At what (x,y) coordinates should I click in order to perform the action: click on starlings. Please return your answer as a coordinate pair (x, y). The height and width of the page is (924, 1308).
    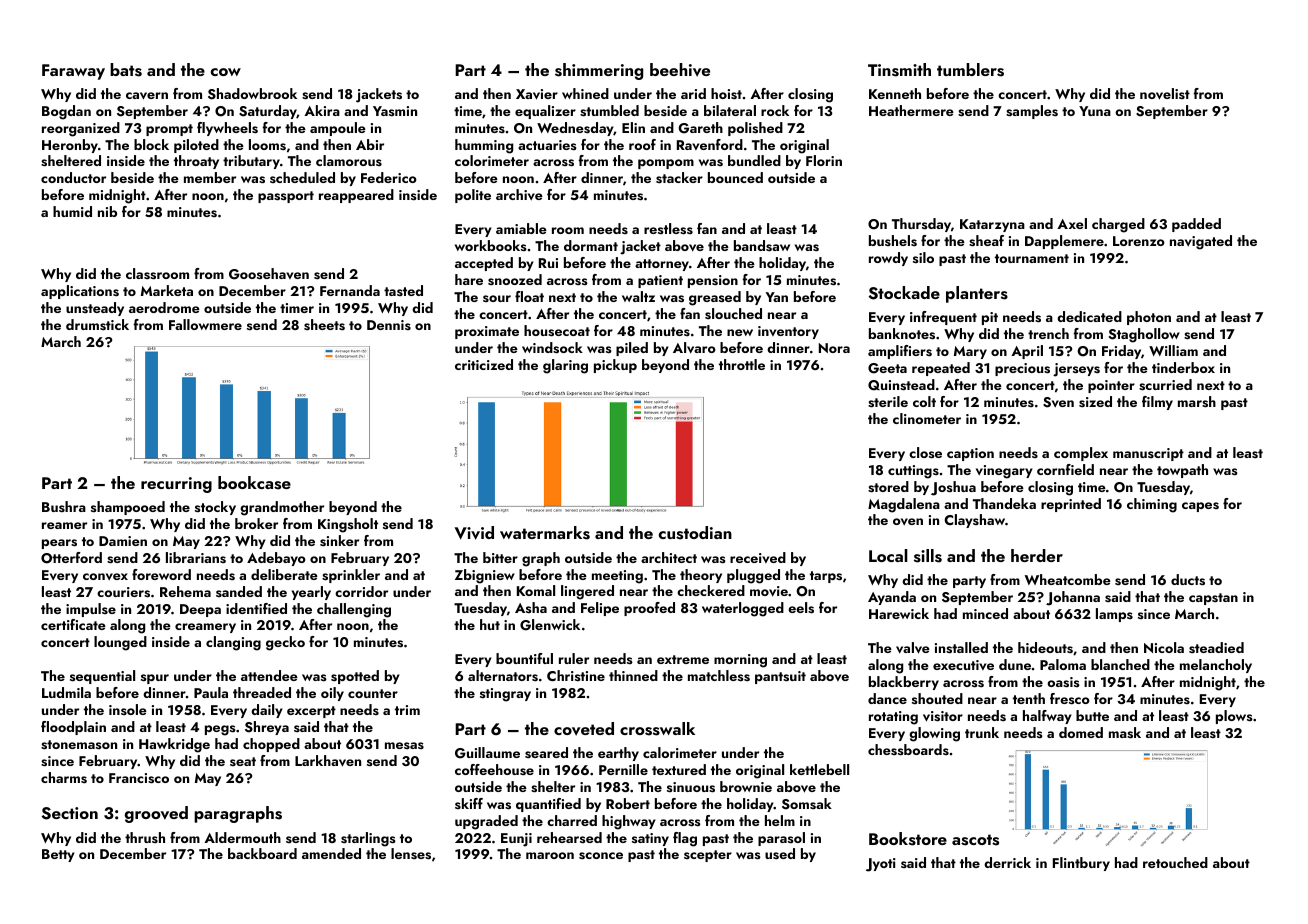
    Looking at the image, I should click on (368, 839).
